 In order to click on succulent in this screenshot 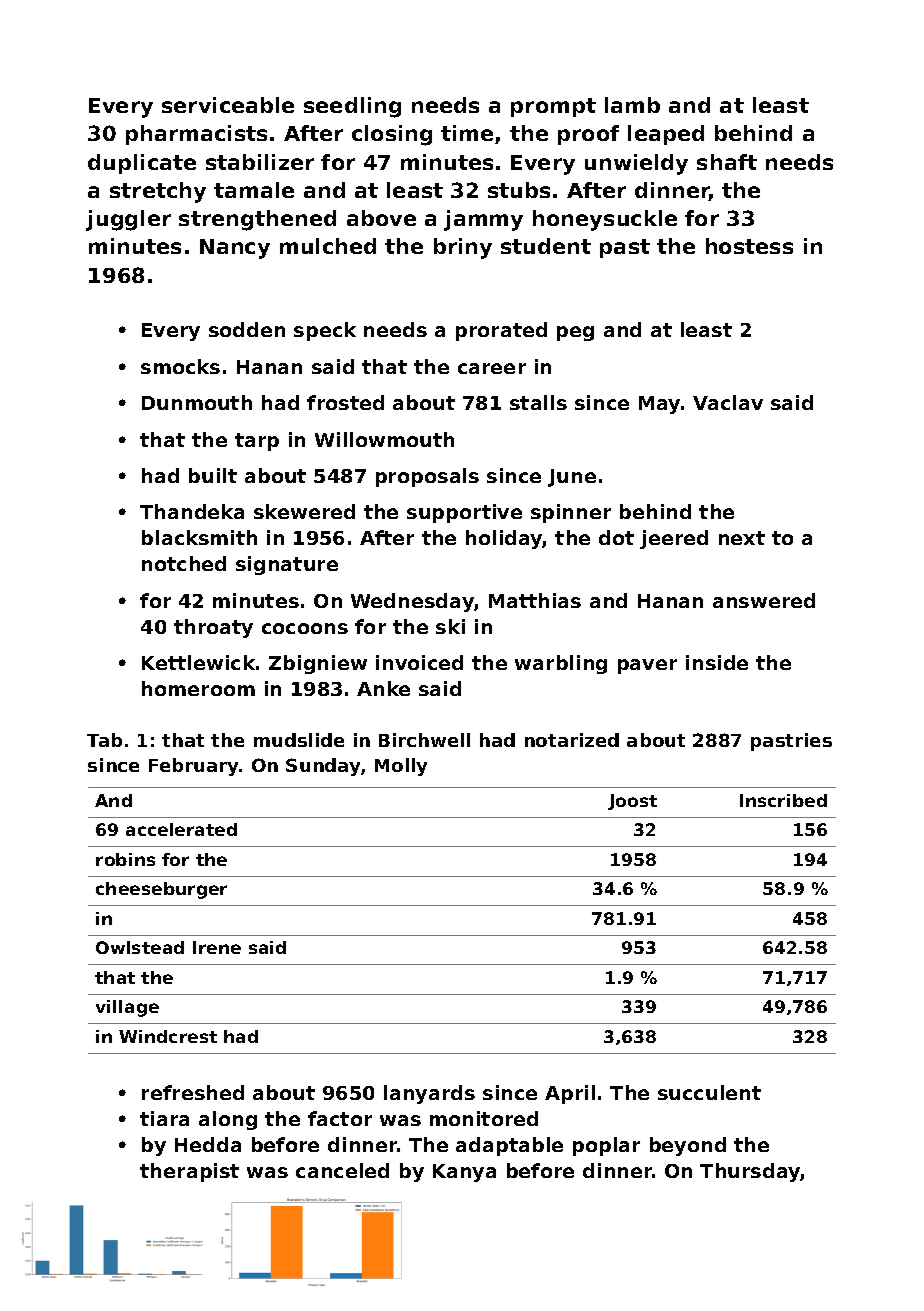, I will do `click(709, 1092)`.
